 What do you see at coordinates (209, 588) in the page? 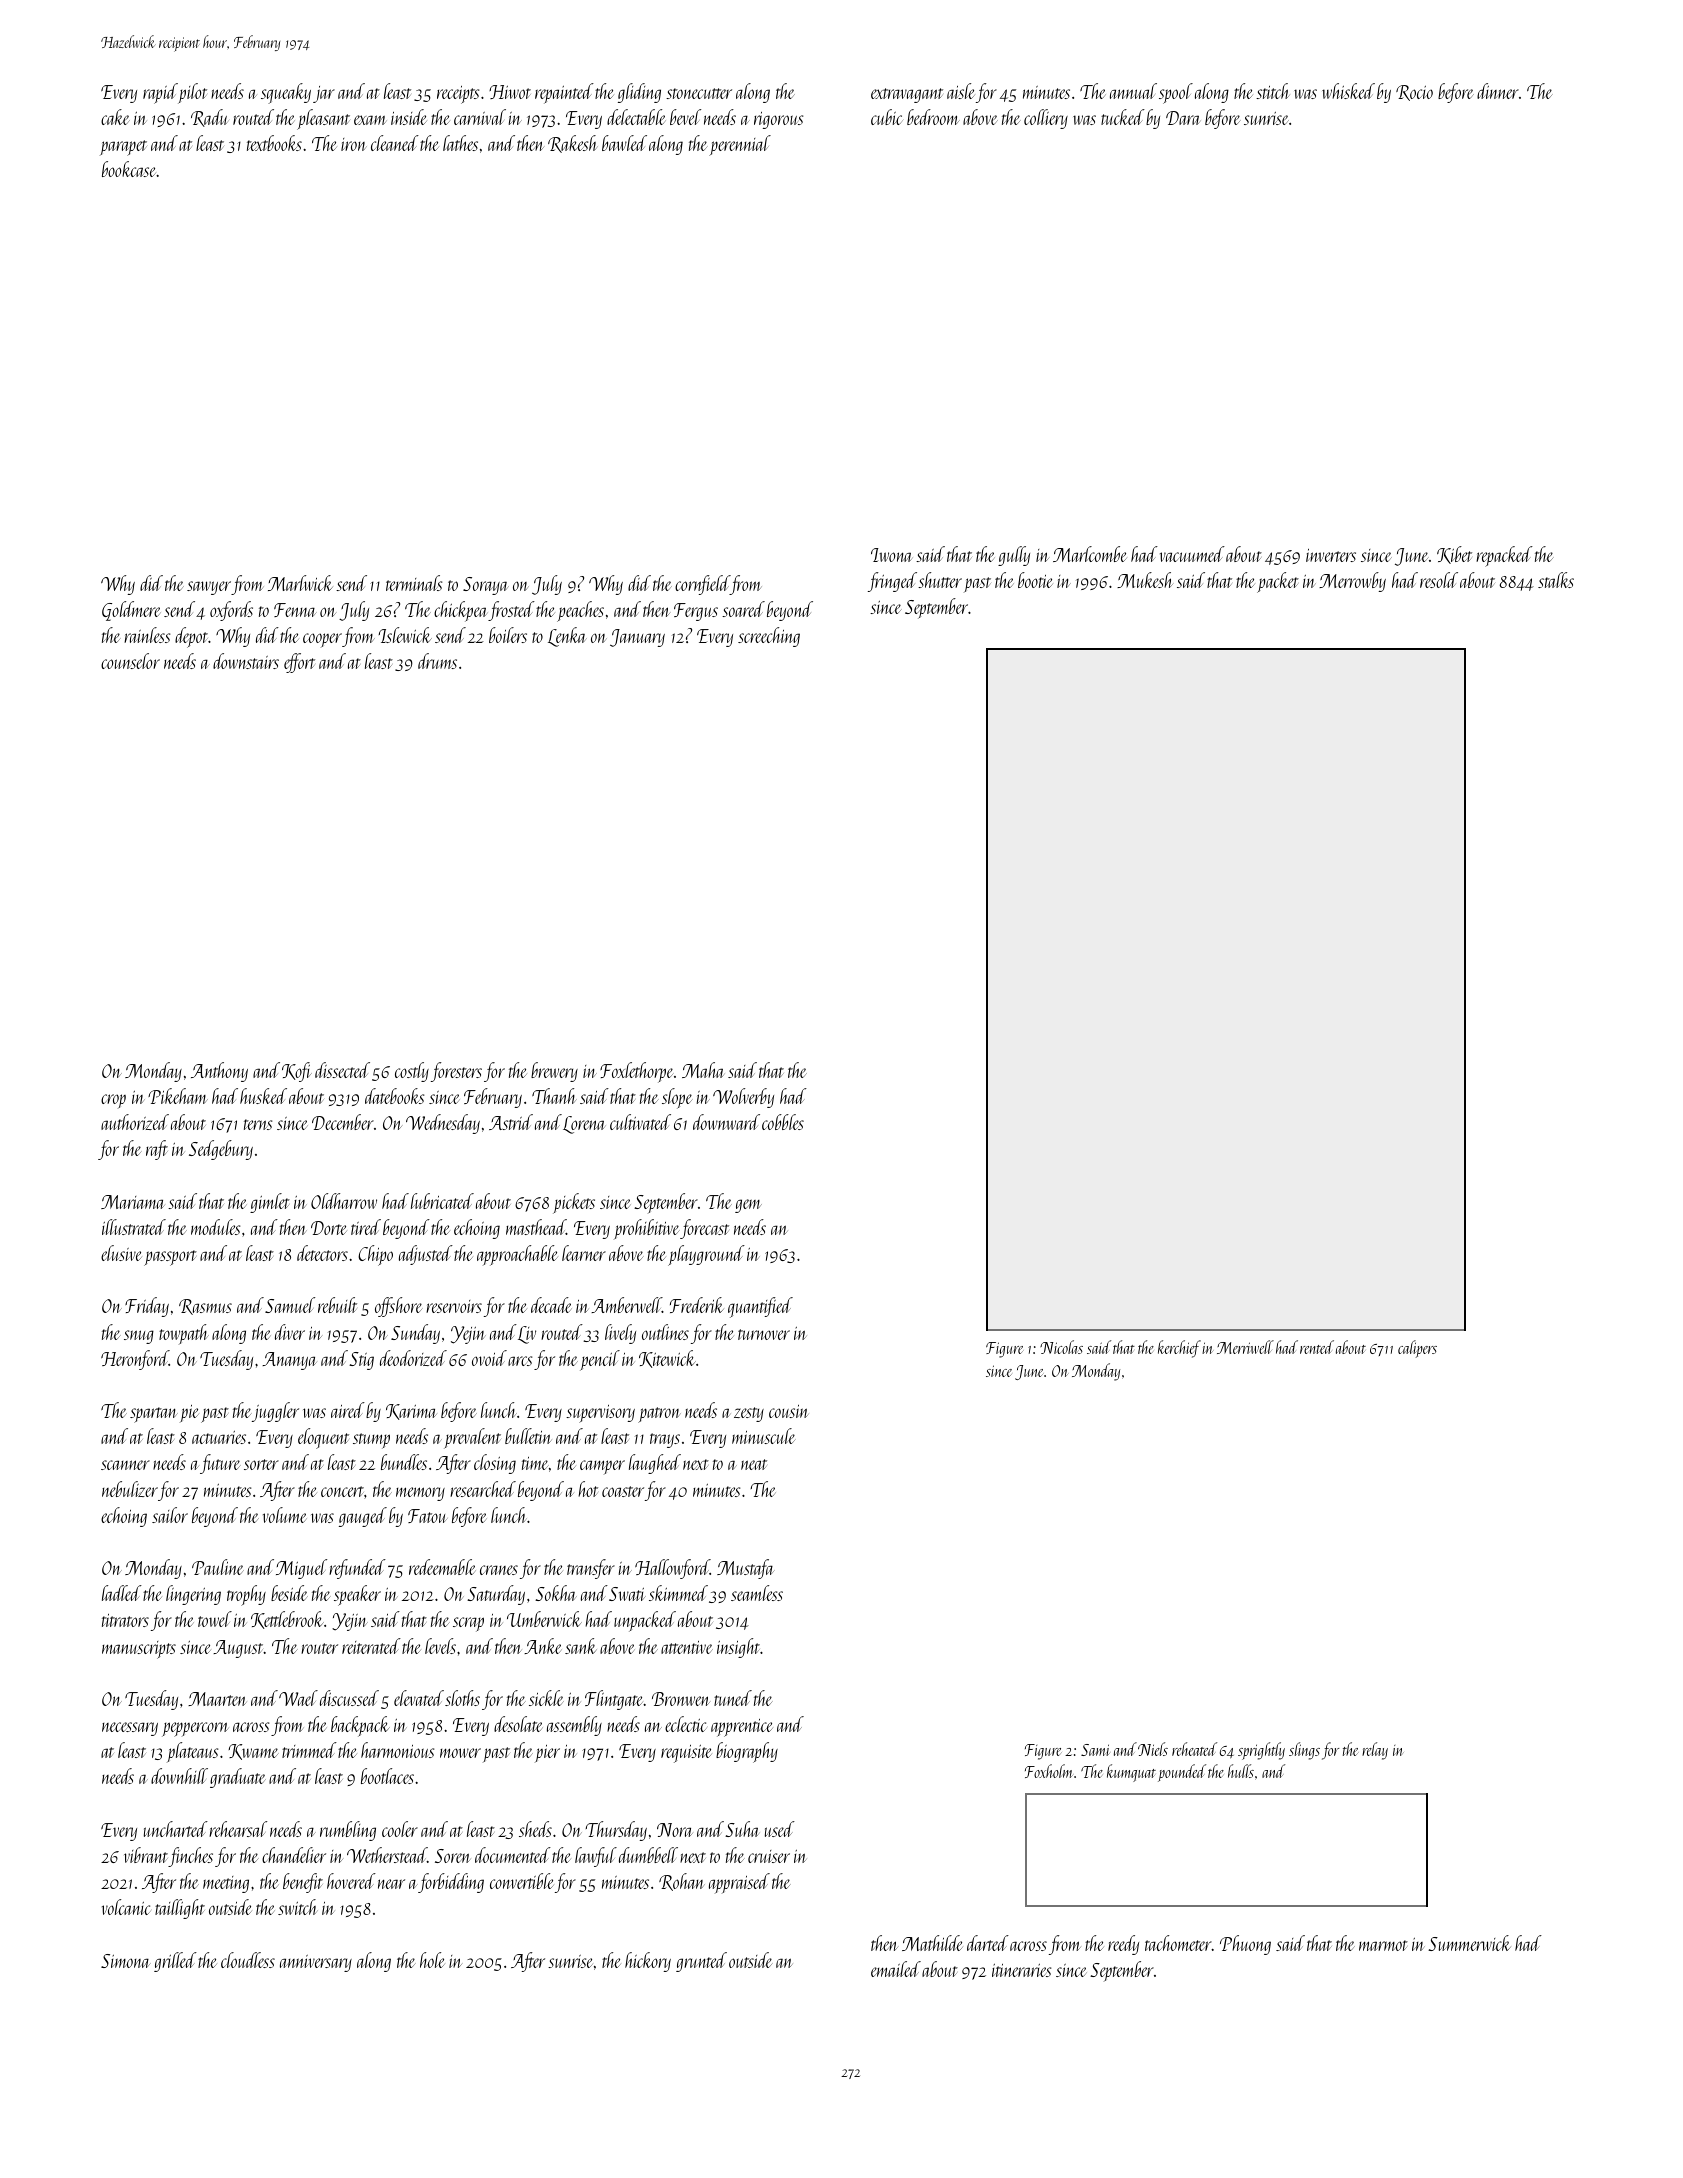
I see `sawyer` at bounding box center [209, 588].
